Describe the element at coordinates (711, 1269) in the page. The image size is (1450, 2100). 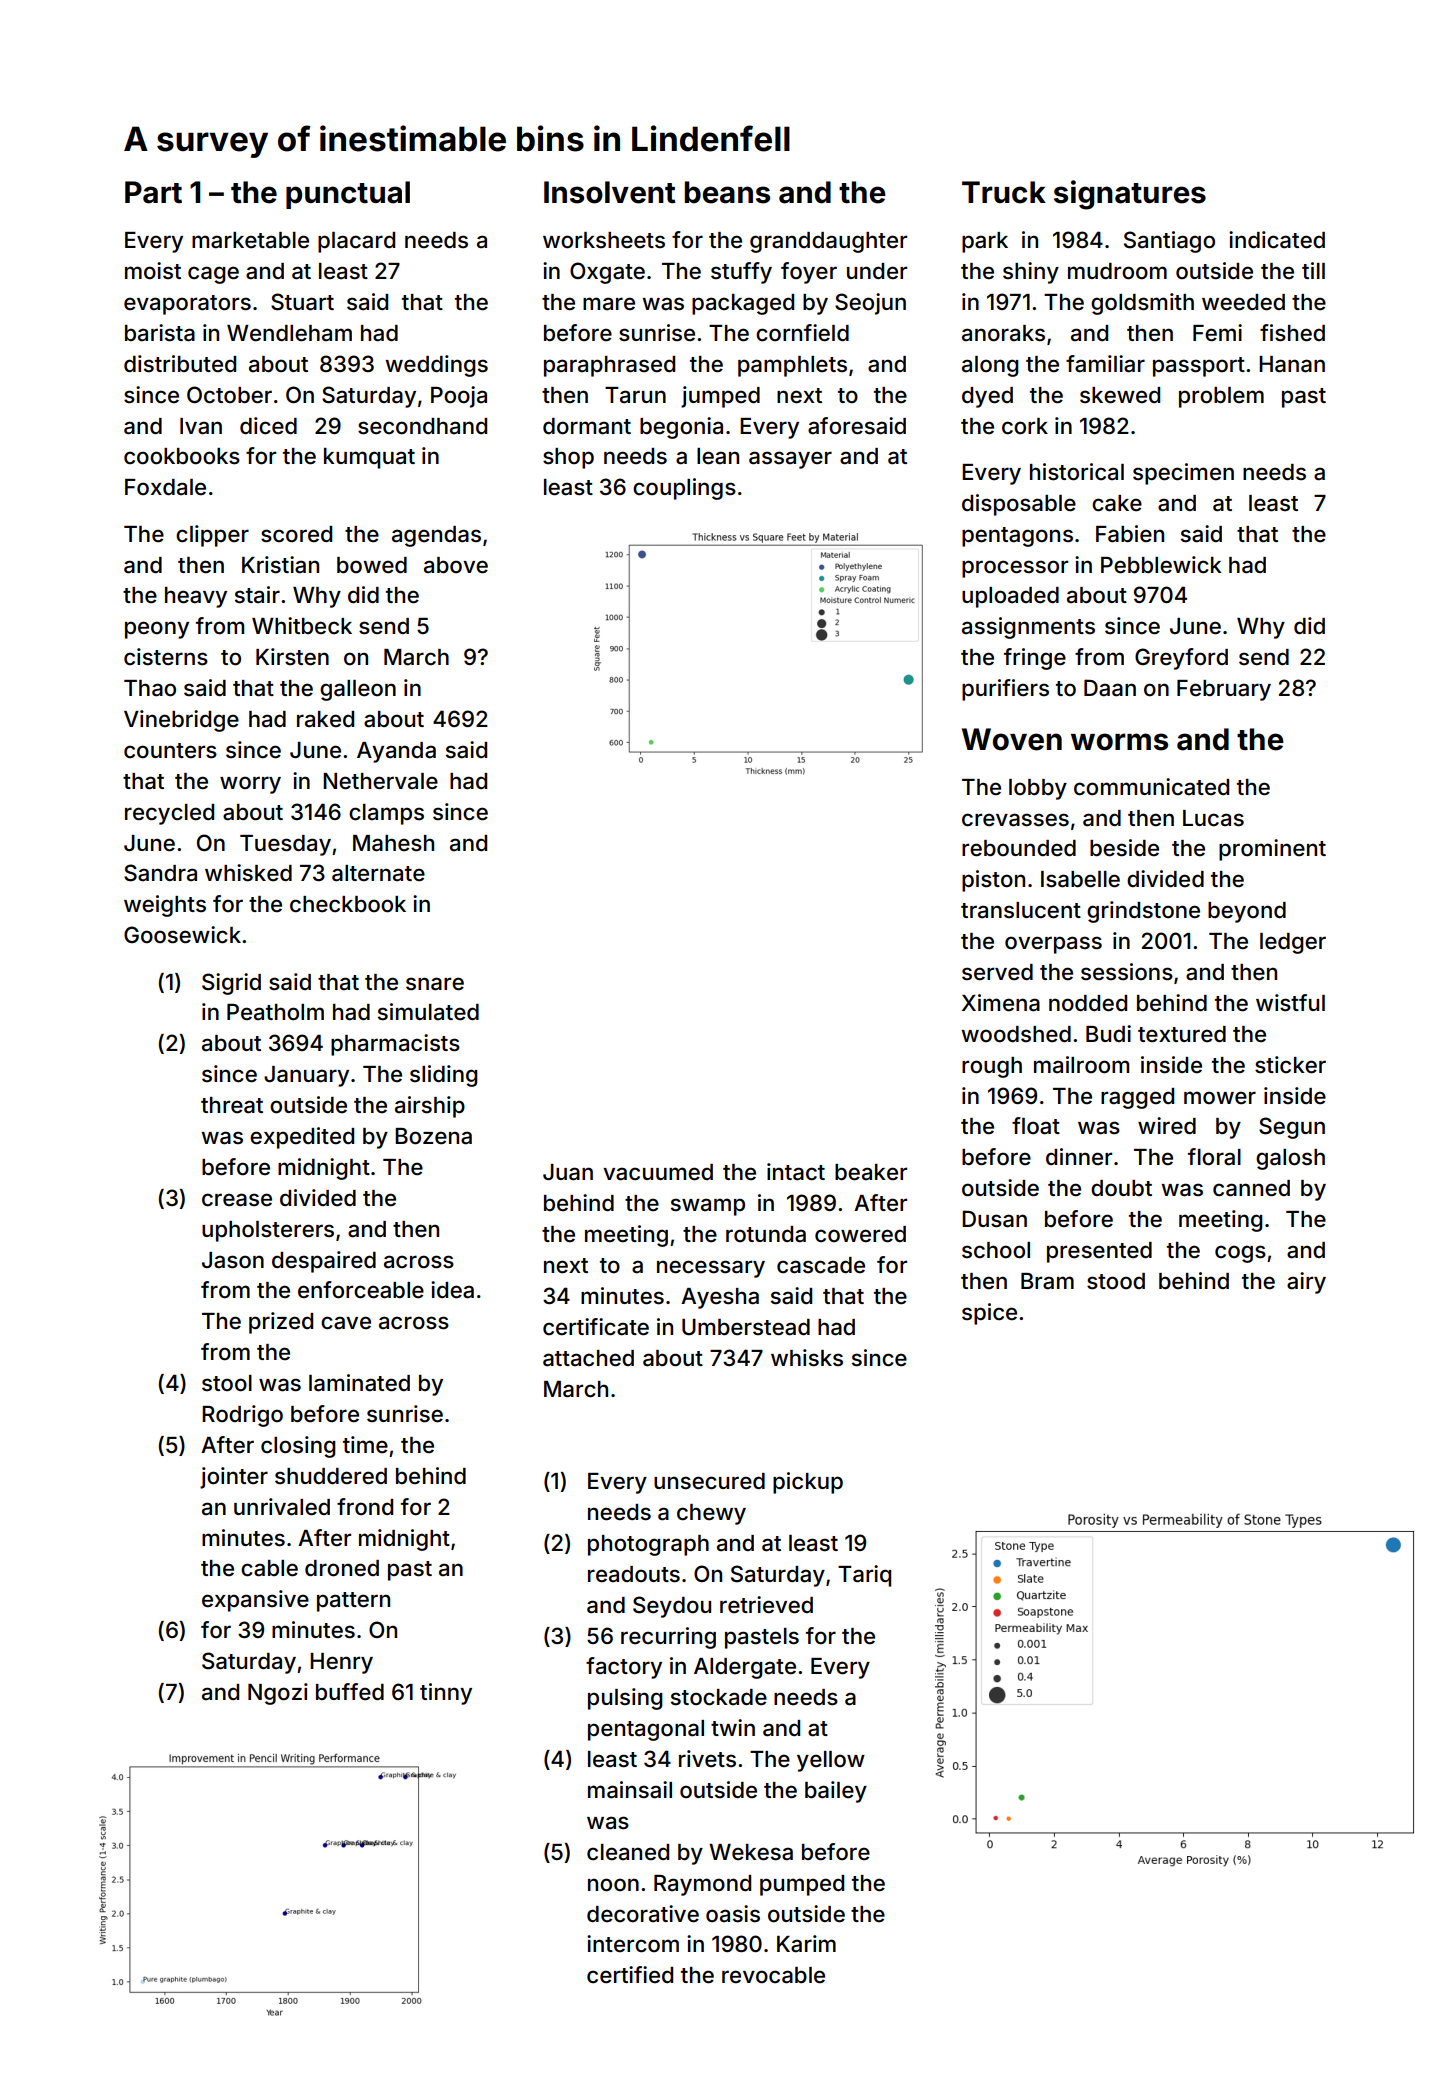
I see `necessary` at that location.
